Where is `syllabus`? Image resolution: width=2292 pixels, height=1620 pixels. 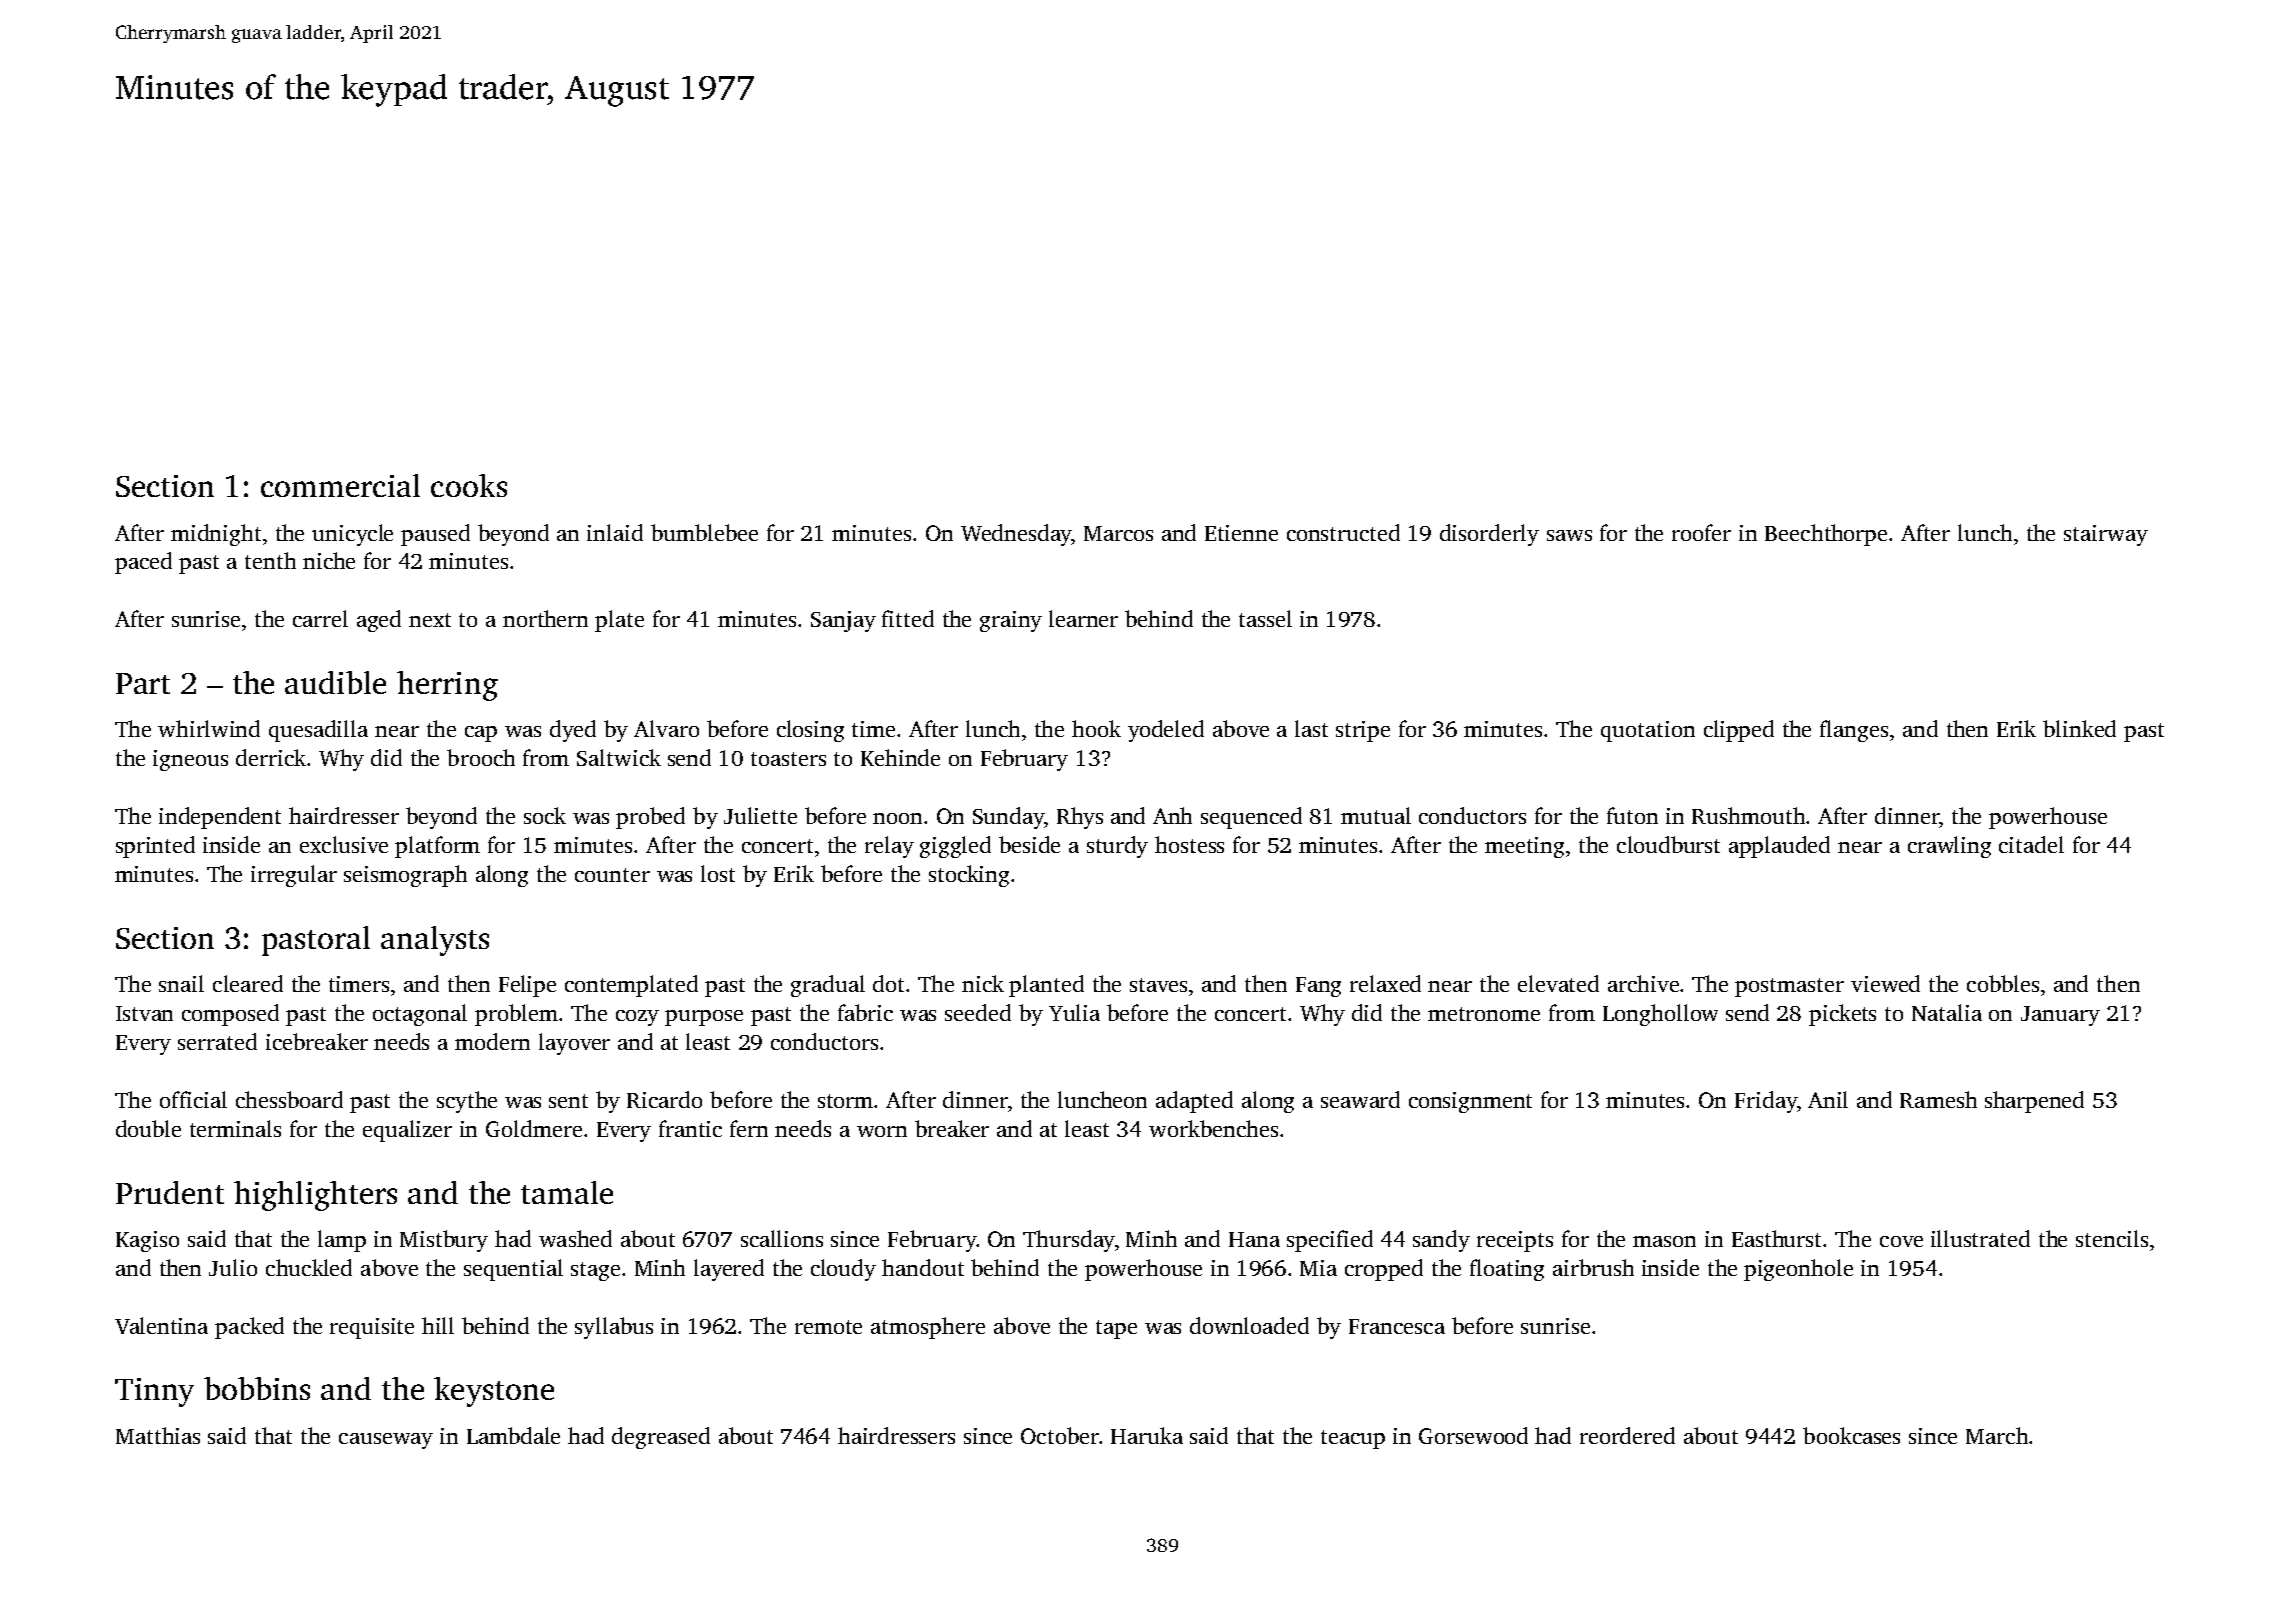 syllabus is located at coordinates (614, 1328).
